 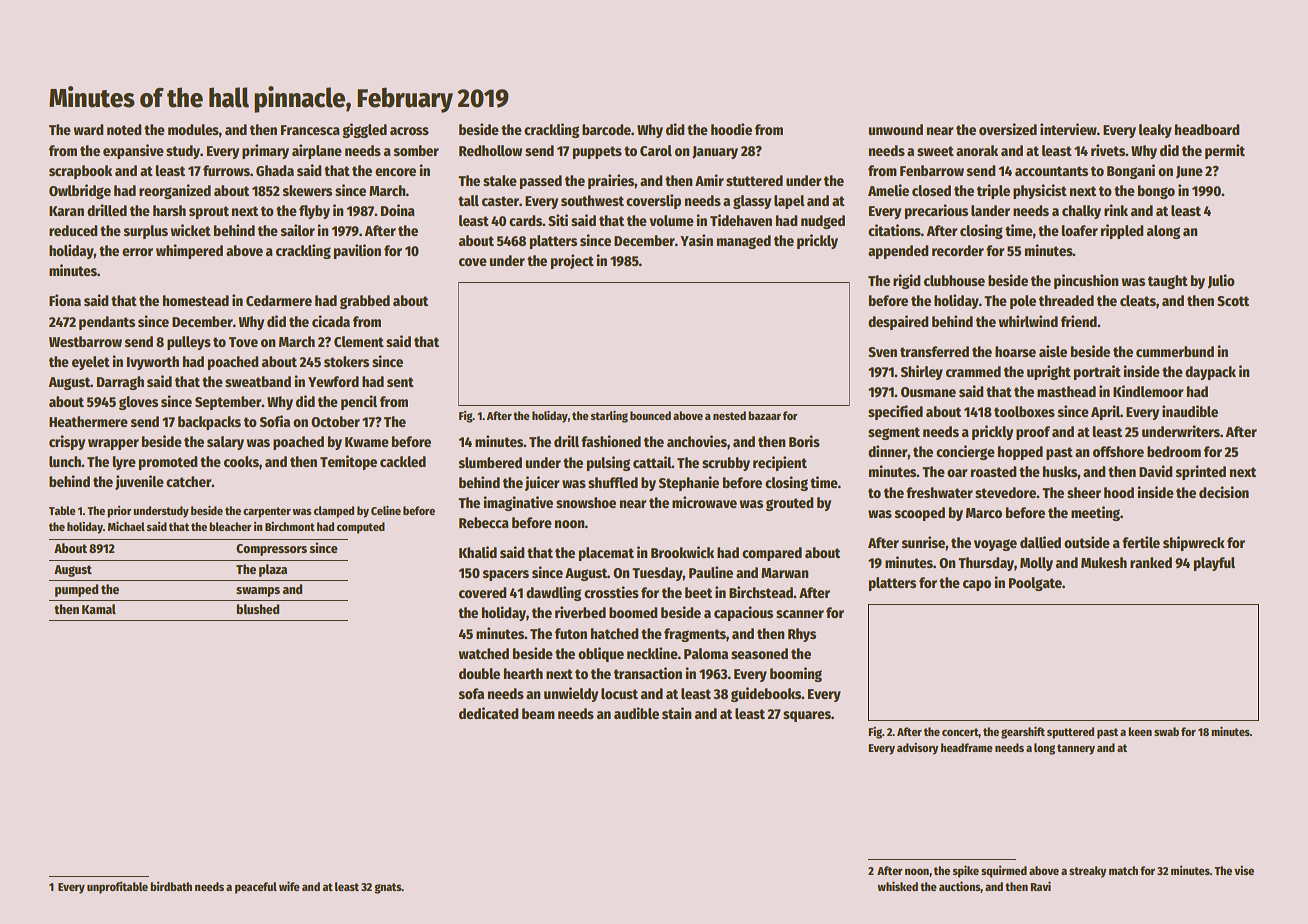 What do you see at coordinates (361, 528) in the screenshot?
I see `computed` at bounding box center [361, 528].
